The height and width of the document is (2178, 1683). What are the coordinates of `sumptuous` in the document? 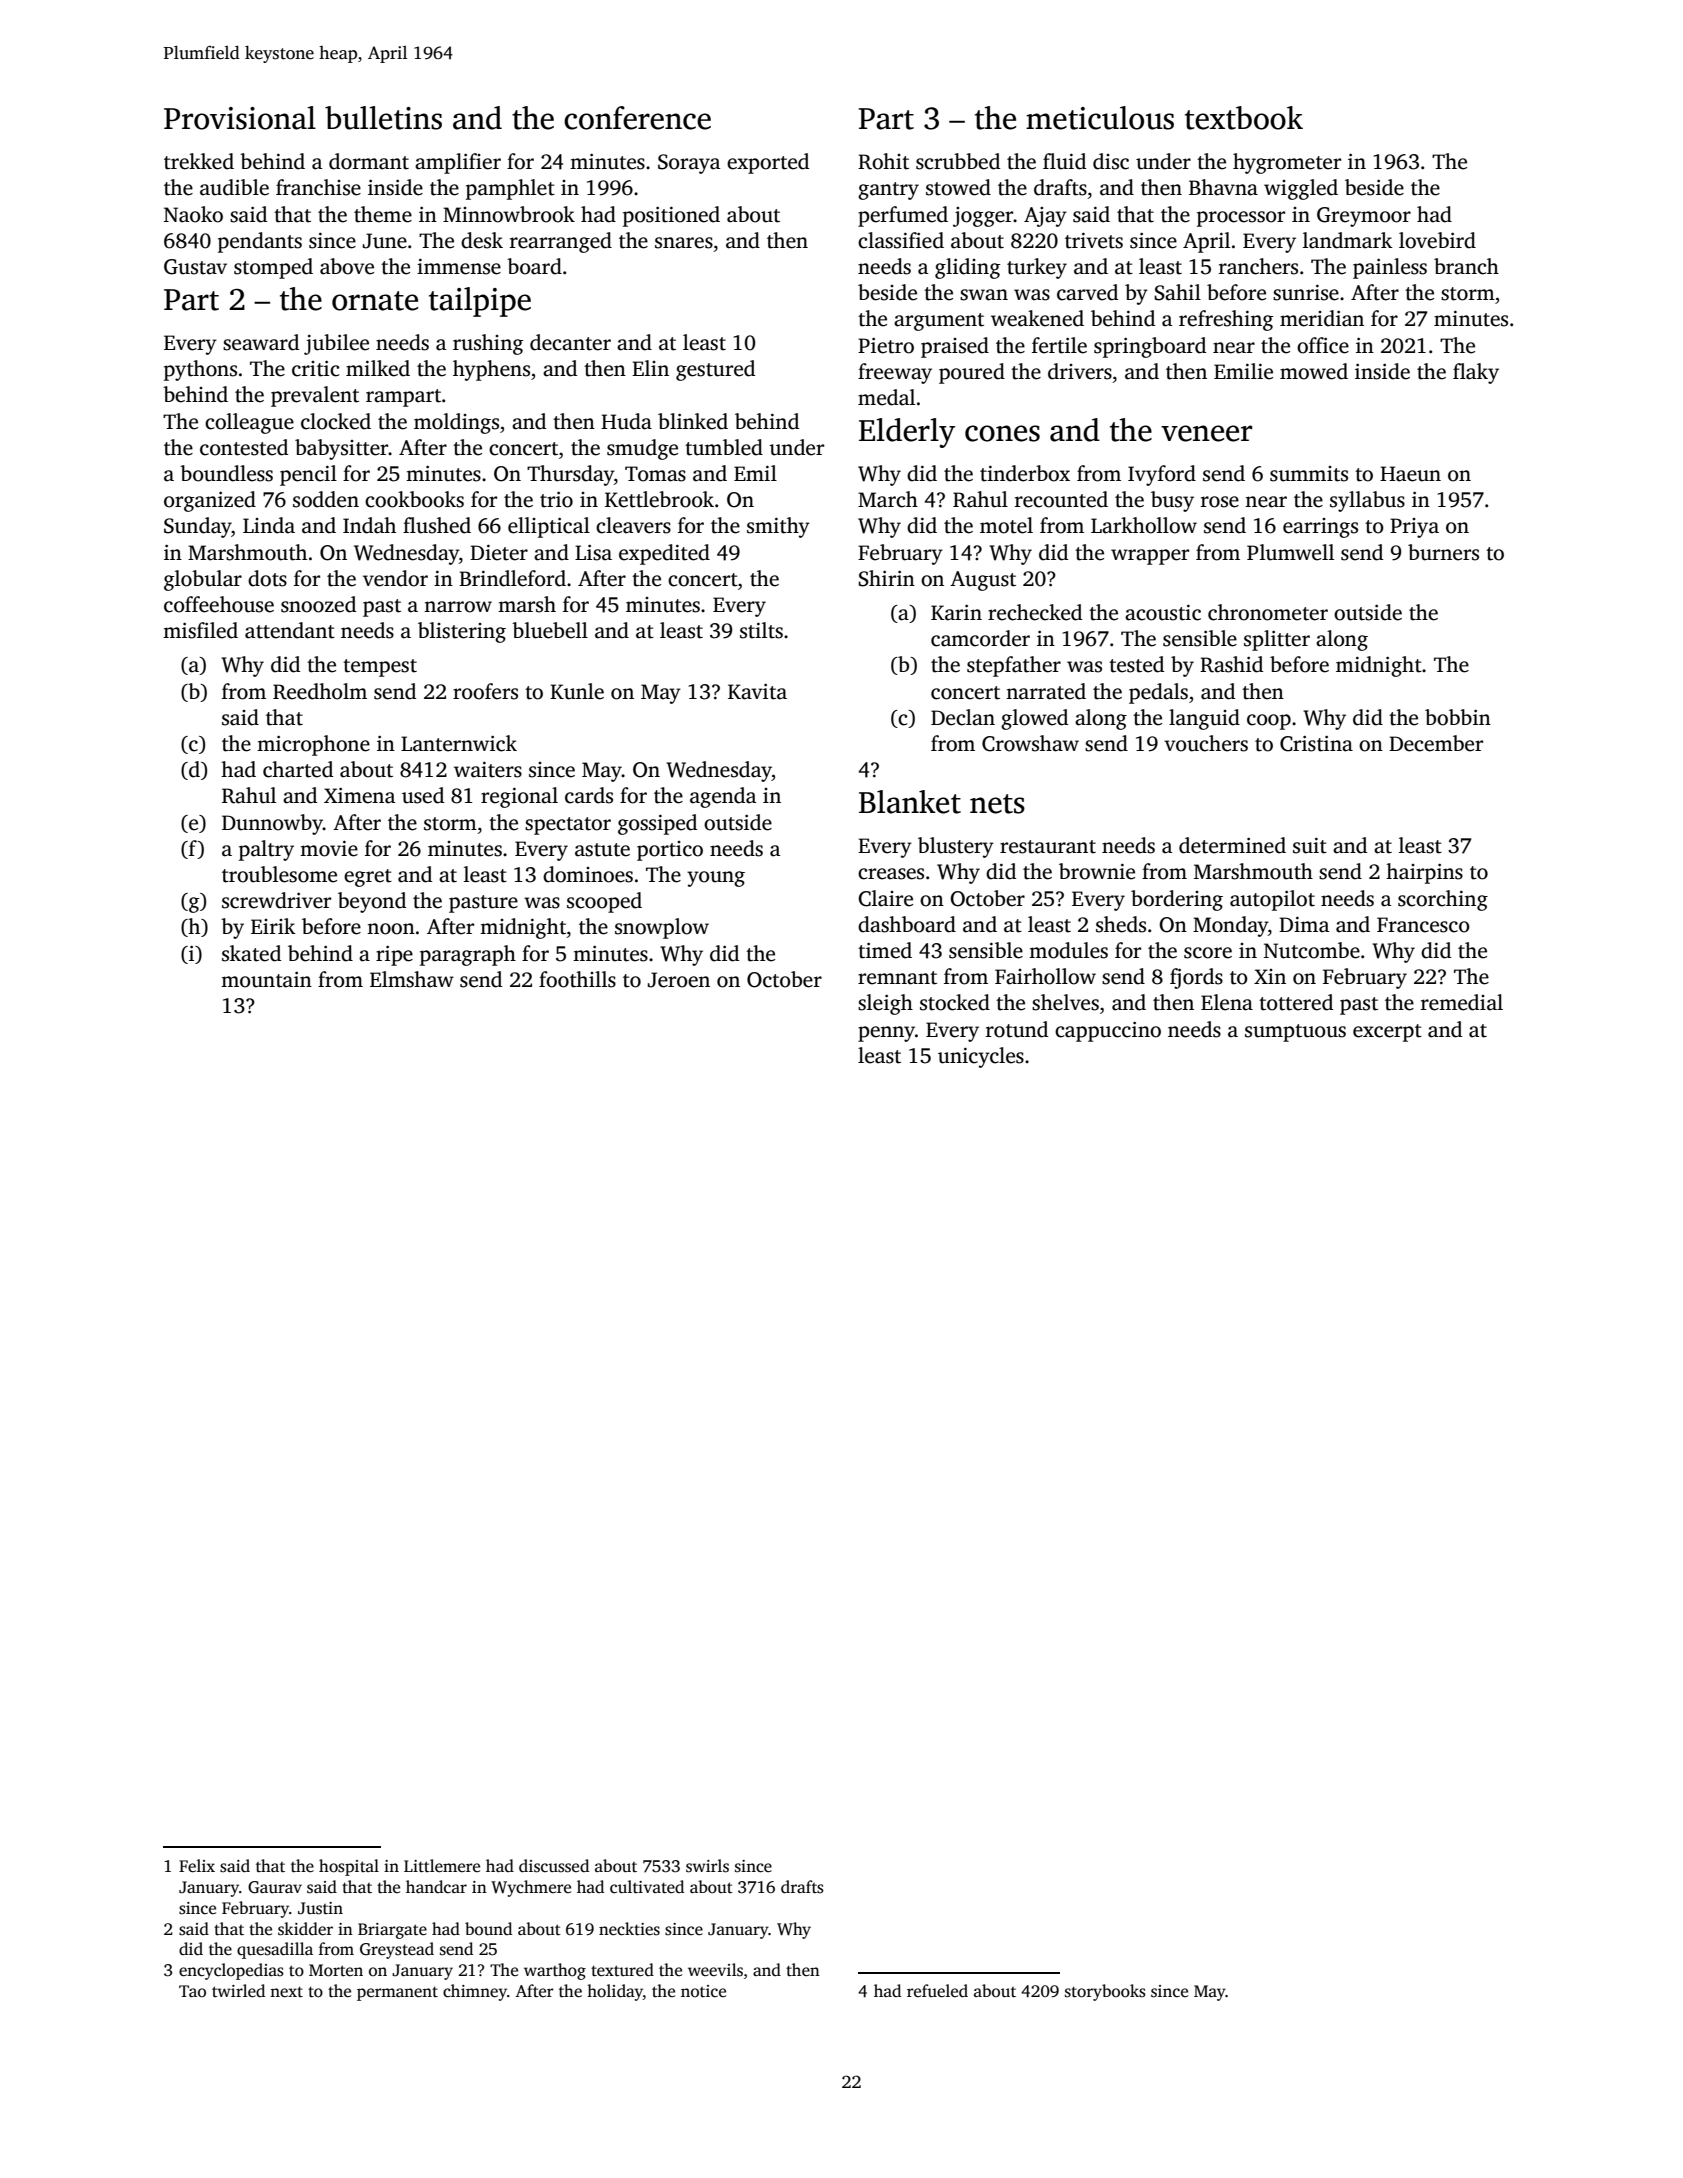 It's located at (1295, 1033).
